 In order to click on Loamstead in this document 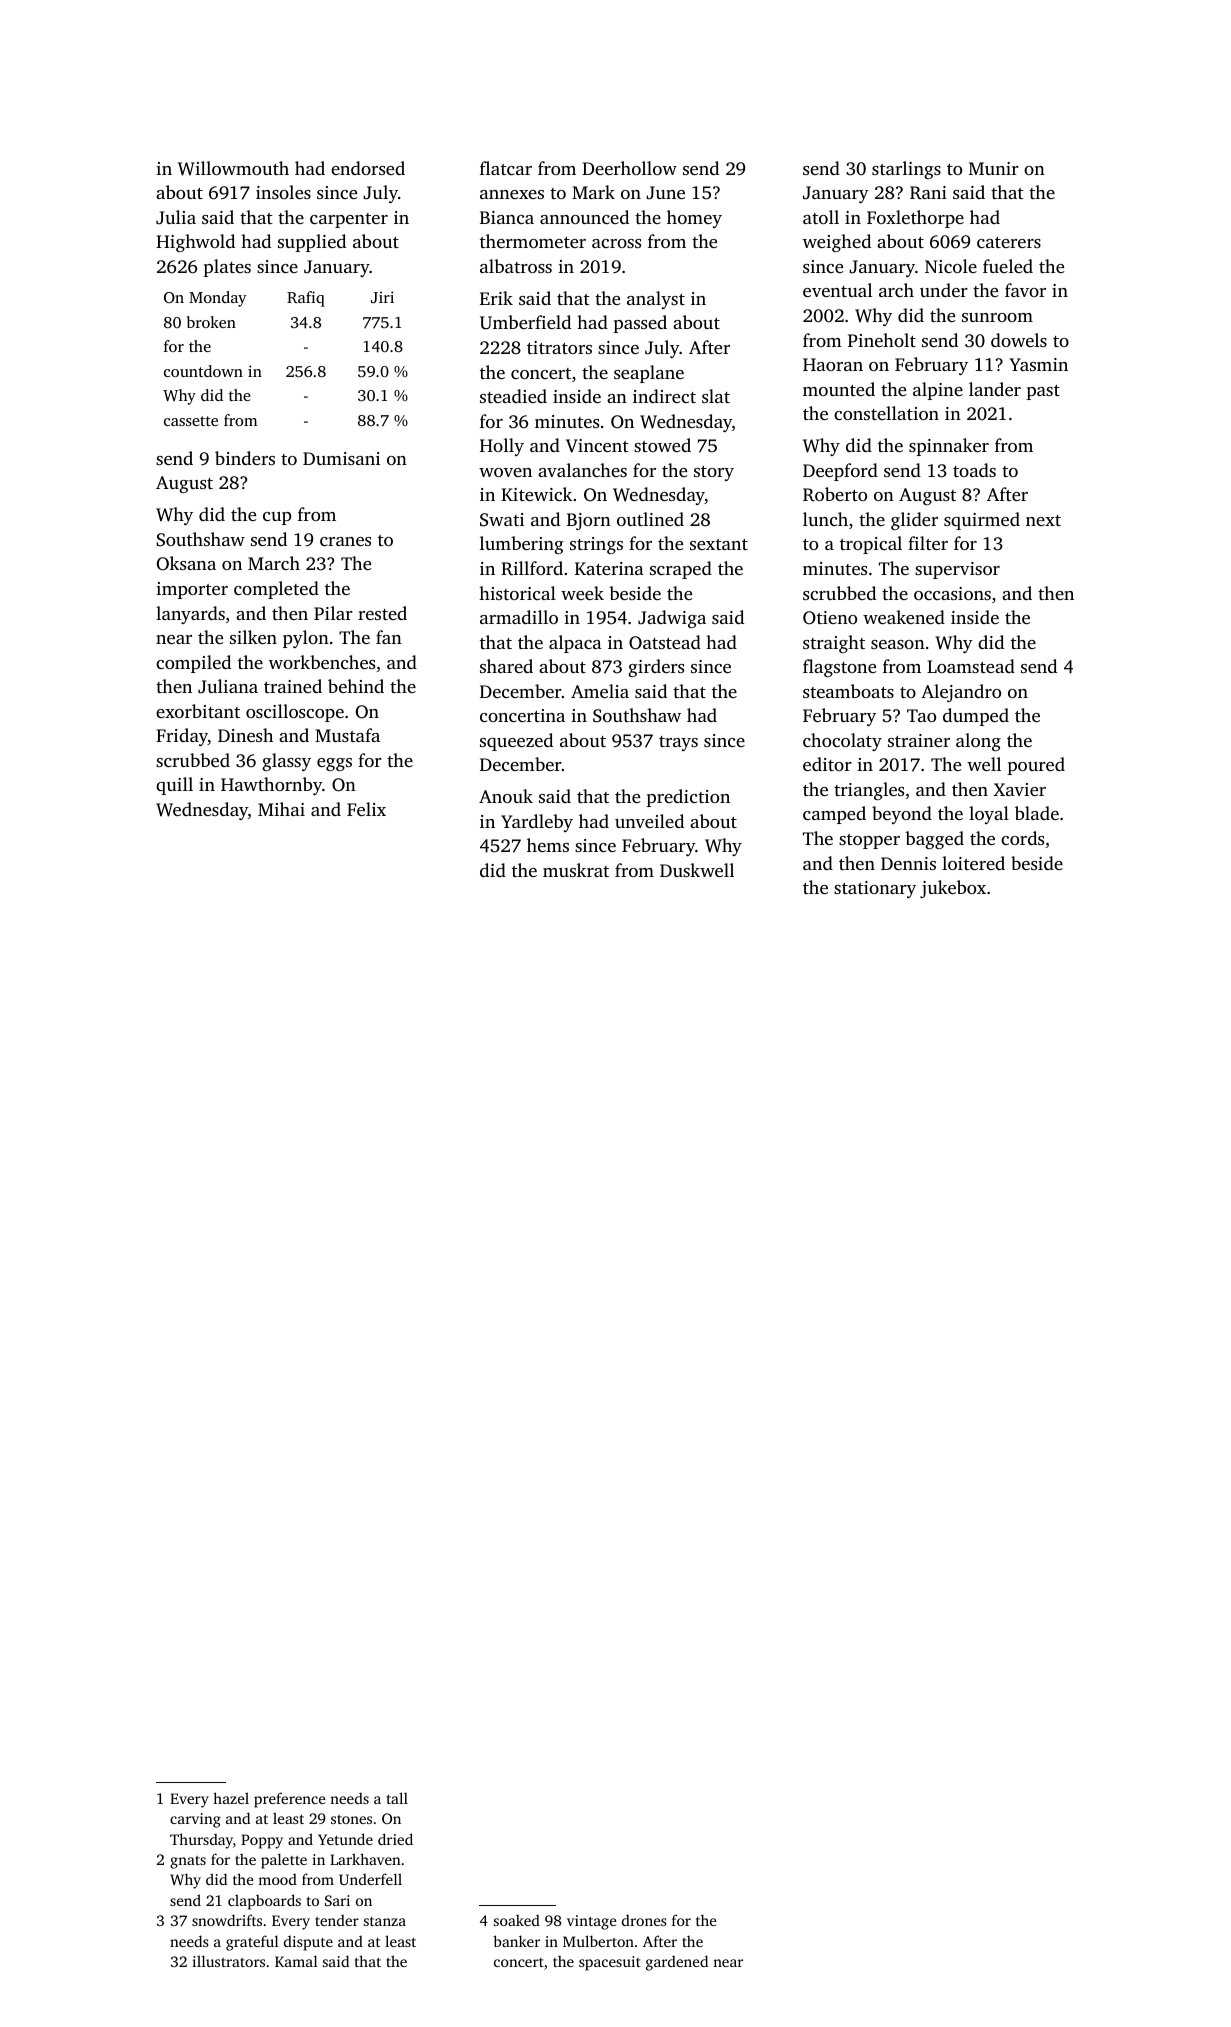, I will do `click(971, 666)`.
